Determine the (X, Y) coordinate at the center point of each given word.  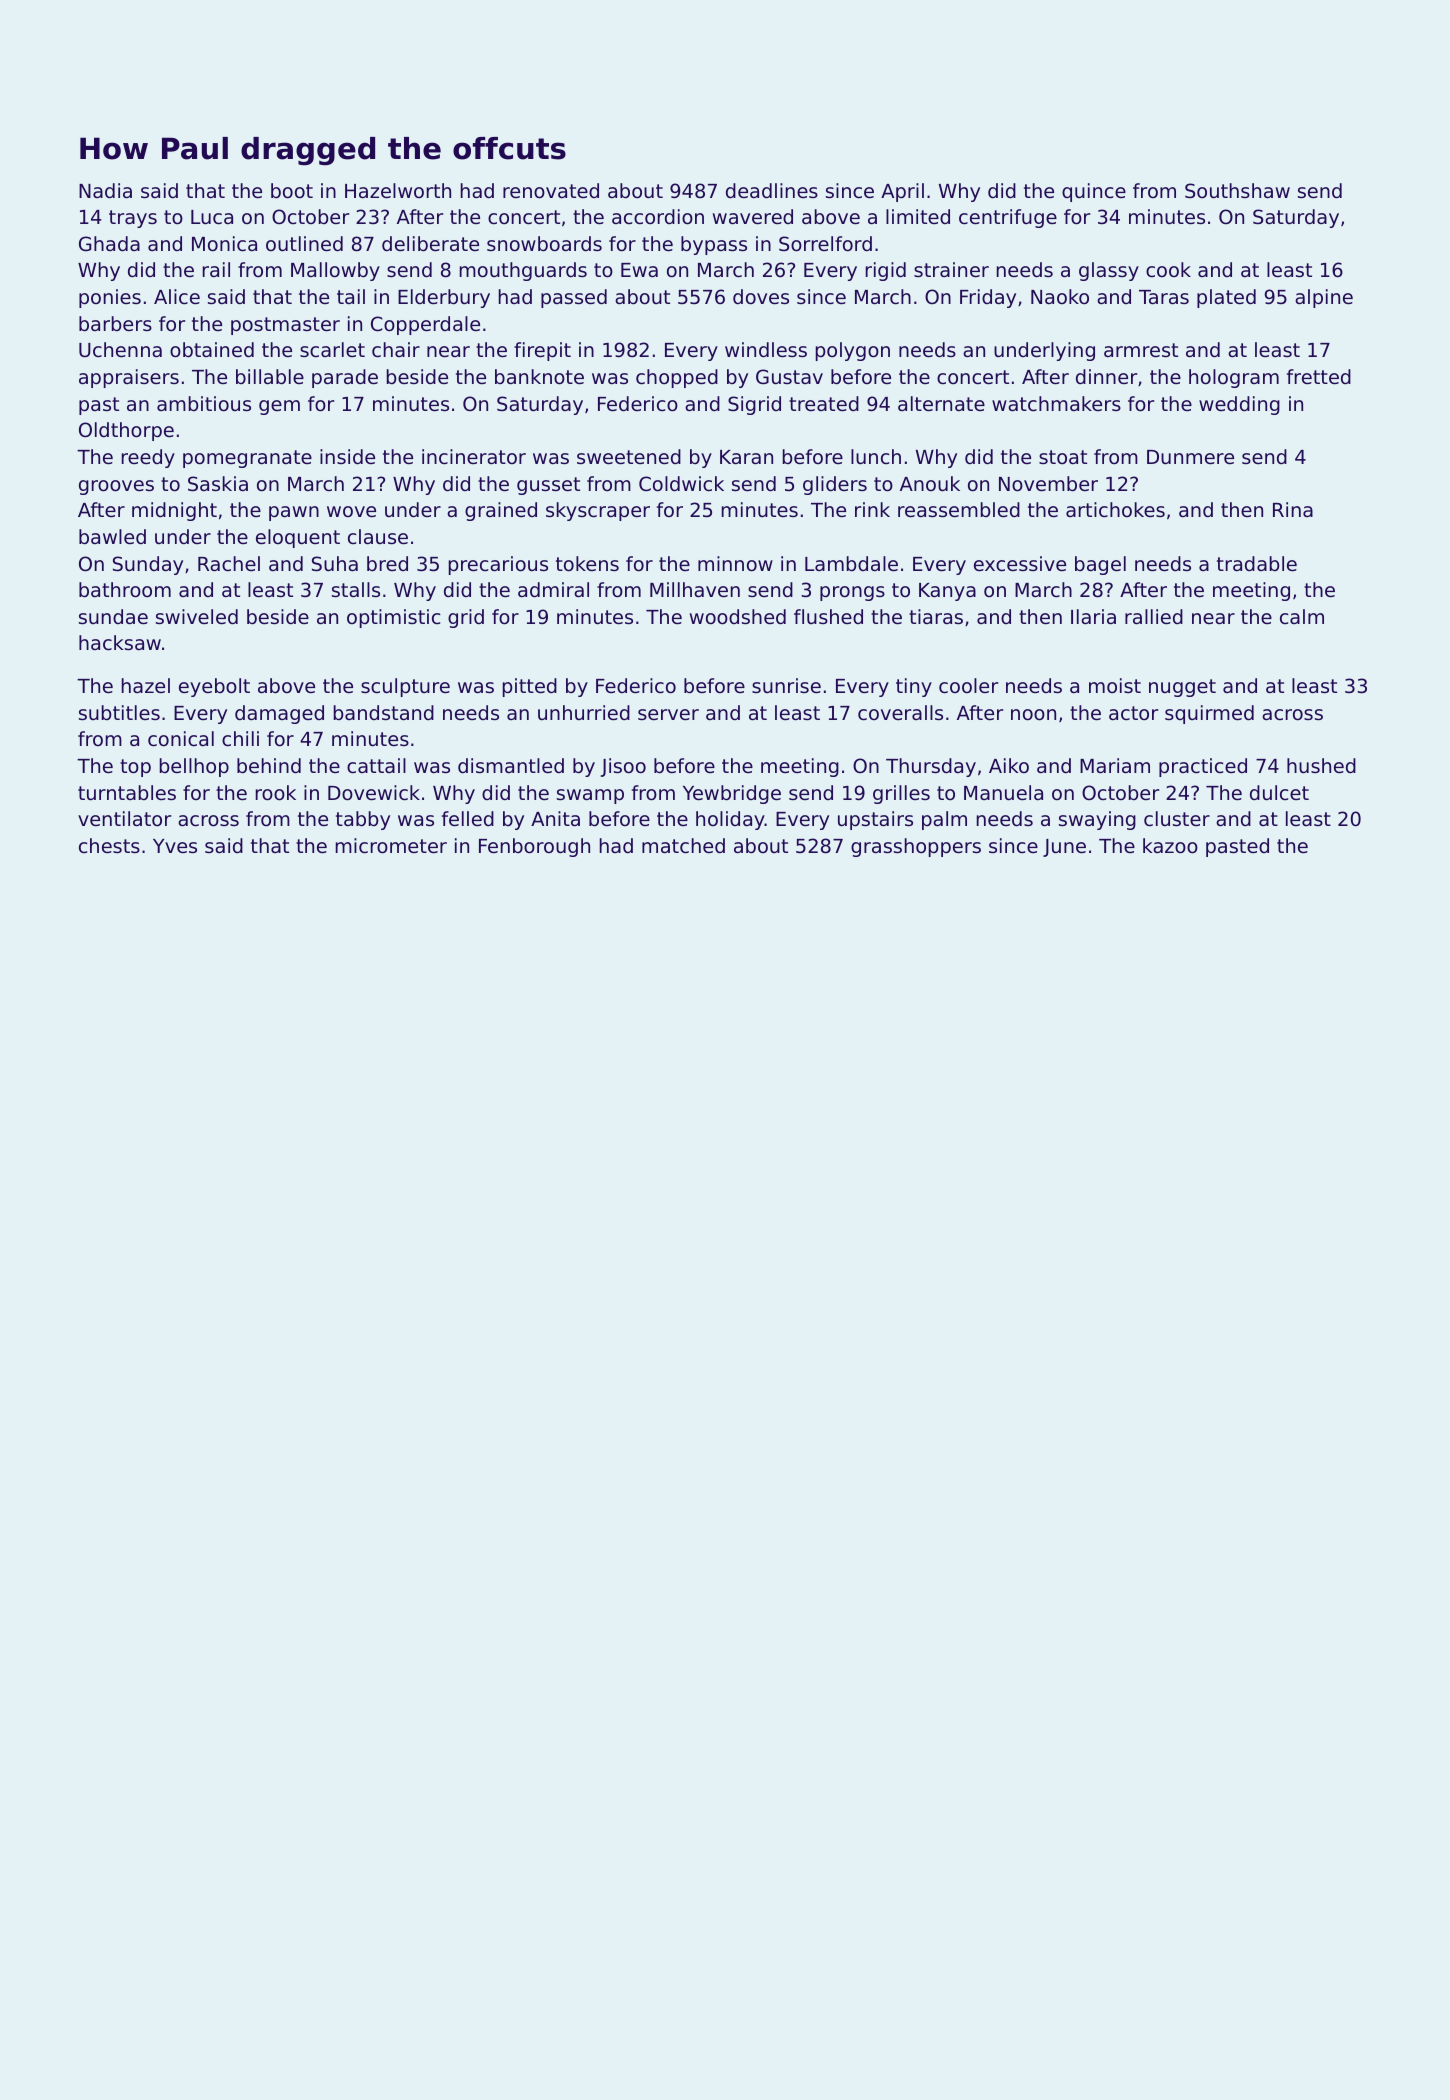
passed (574, 298)
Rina (1293, 509)
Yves (175, 846)
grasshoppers (916, 847)
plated (1226, 298)
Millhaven (695, 589)
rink (872, 509)
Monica (224, 243)
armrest (1141, 350)
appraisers (129, 378)
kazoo (1170, 845)
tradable (1257, 563)
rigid (886, 271)
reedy (148, 458)
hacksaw (120, 642)
